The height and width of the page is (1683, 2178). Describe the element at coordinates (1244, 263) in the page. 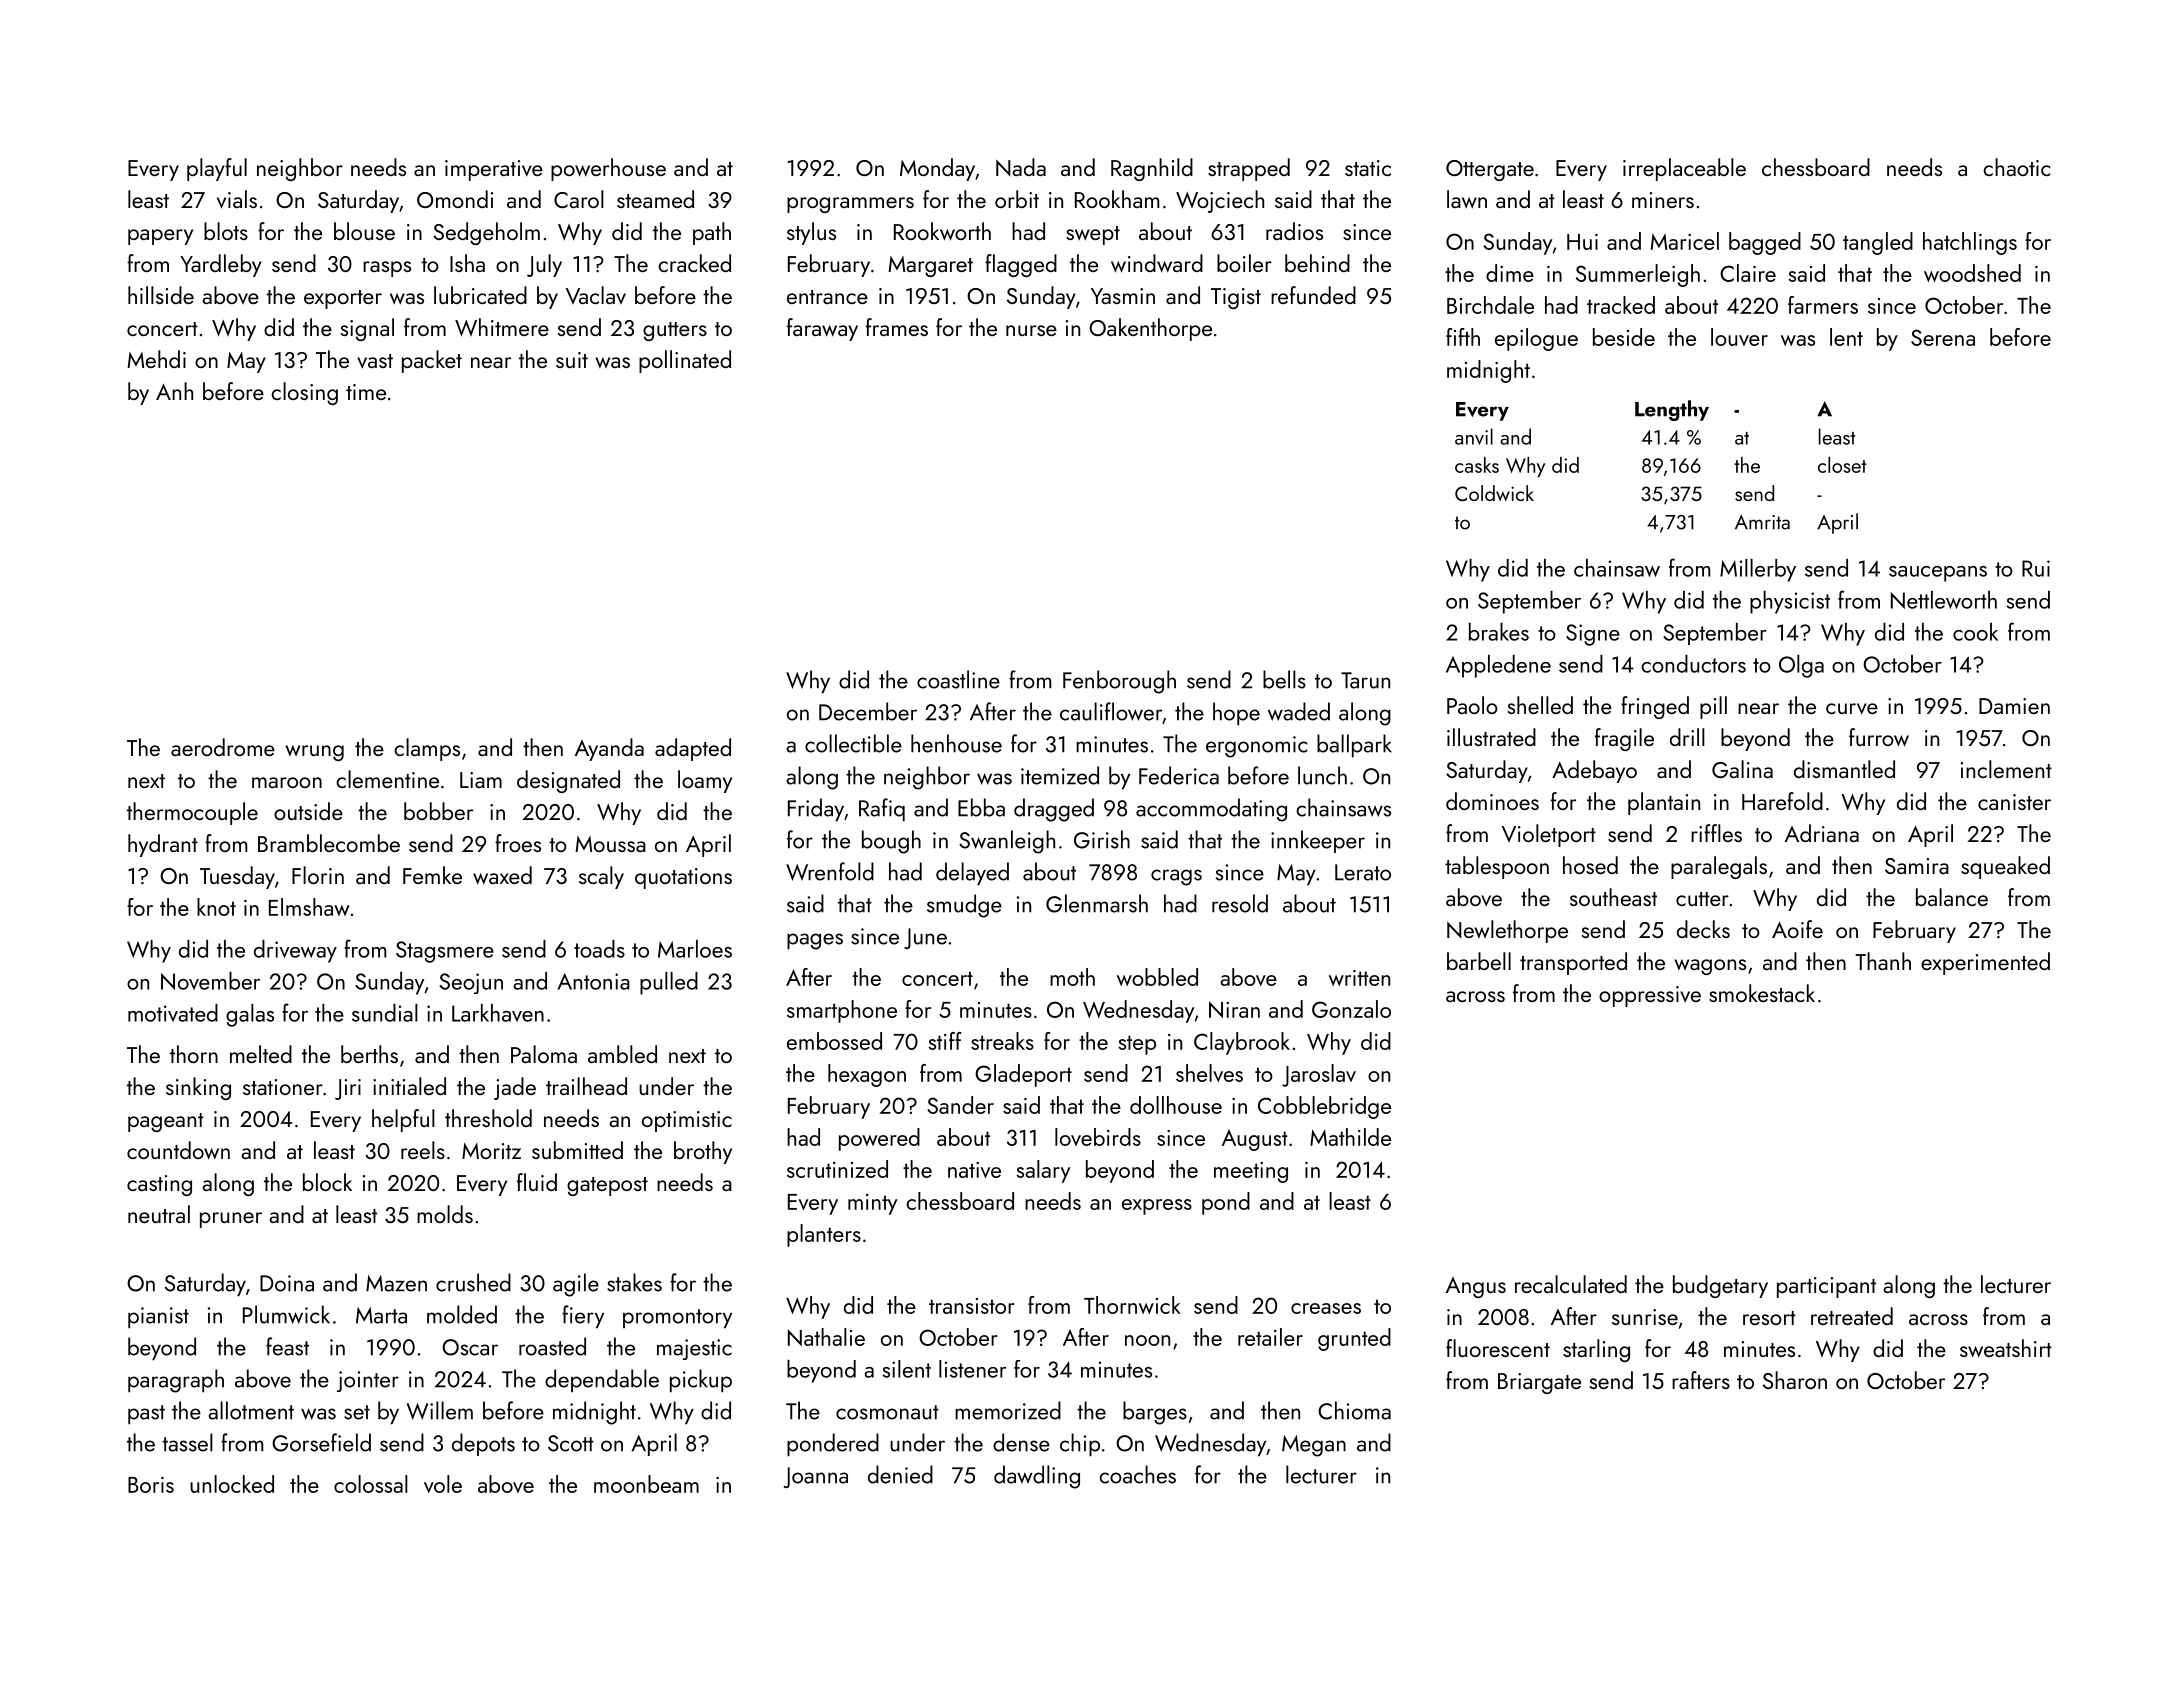

I see `boiler` at that location.
